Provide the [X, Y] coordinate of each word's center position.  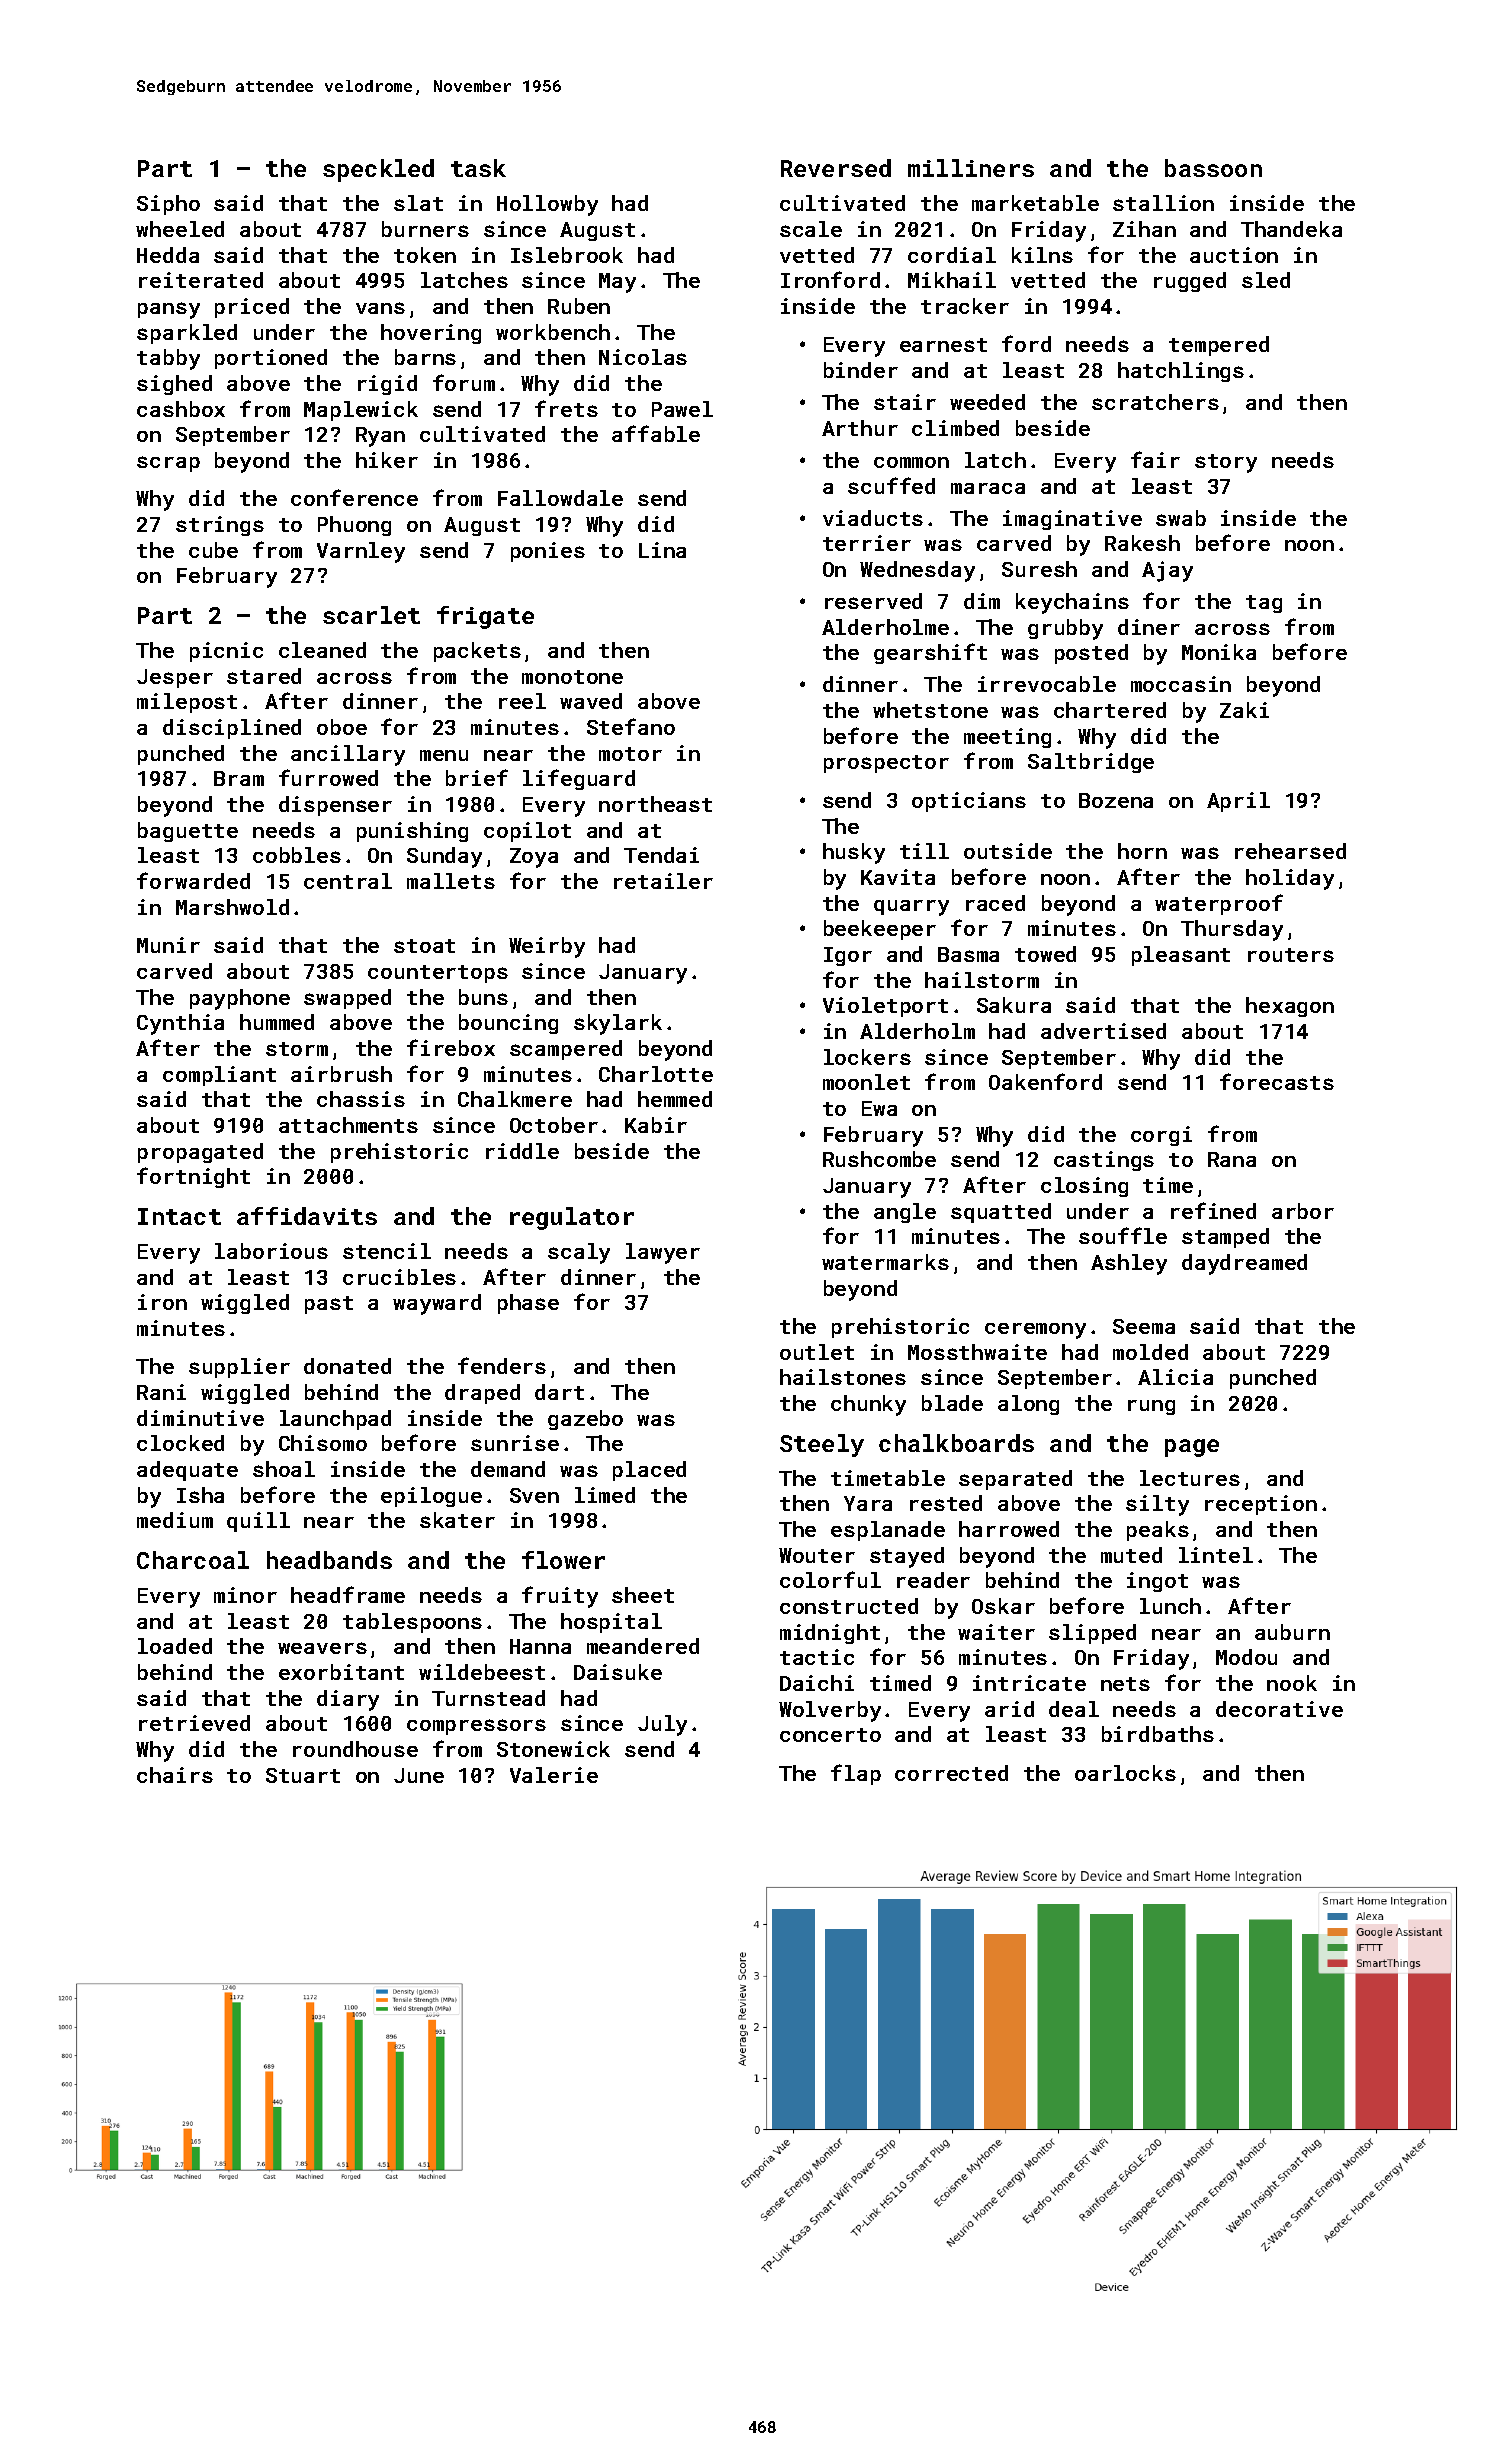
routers [1291, 955]
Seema [1144, 1326]
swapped [347, 999]
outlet [817, 1352]
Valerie [554, 1775]
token [425, 255]
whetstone [930, 710]
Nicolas [643, 357]
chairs [175, 1775]
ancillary [348, 755]
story [1226, 463]
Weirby [547, 947]
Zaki [1244, 710]
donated [347, 1366]
